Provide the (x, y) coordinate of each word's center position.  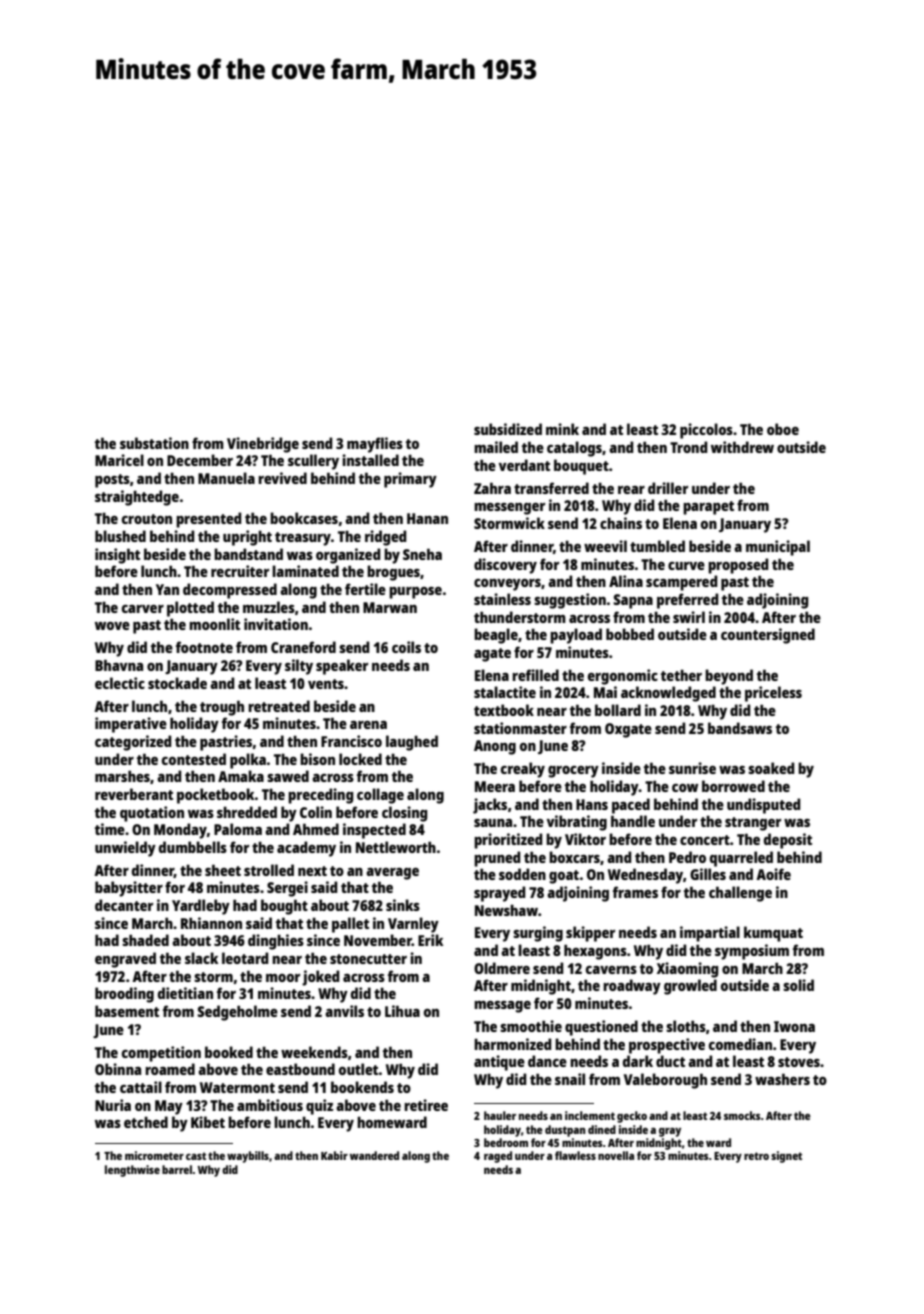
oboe (783, 429)
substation (154, 443)
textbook (504, 710)
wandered (374, 1155)
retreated (279, 706)
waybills (248, 1157)
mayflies (375, 445)
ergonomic (623, 677)
